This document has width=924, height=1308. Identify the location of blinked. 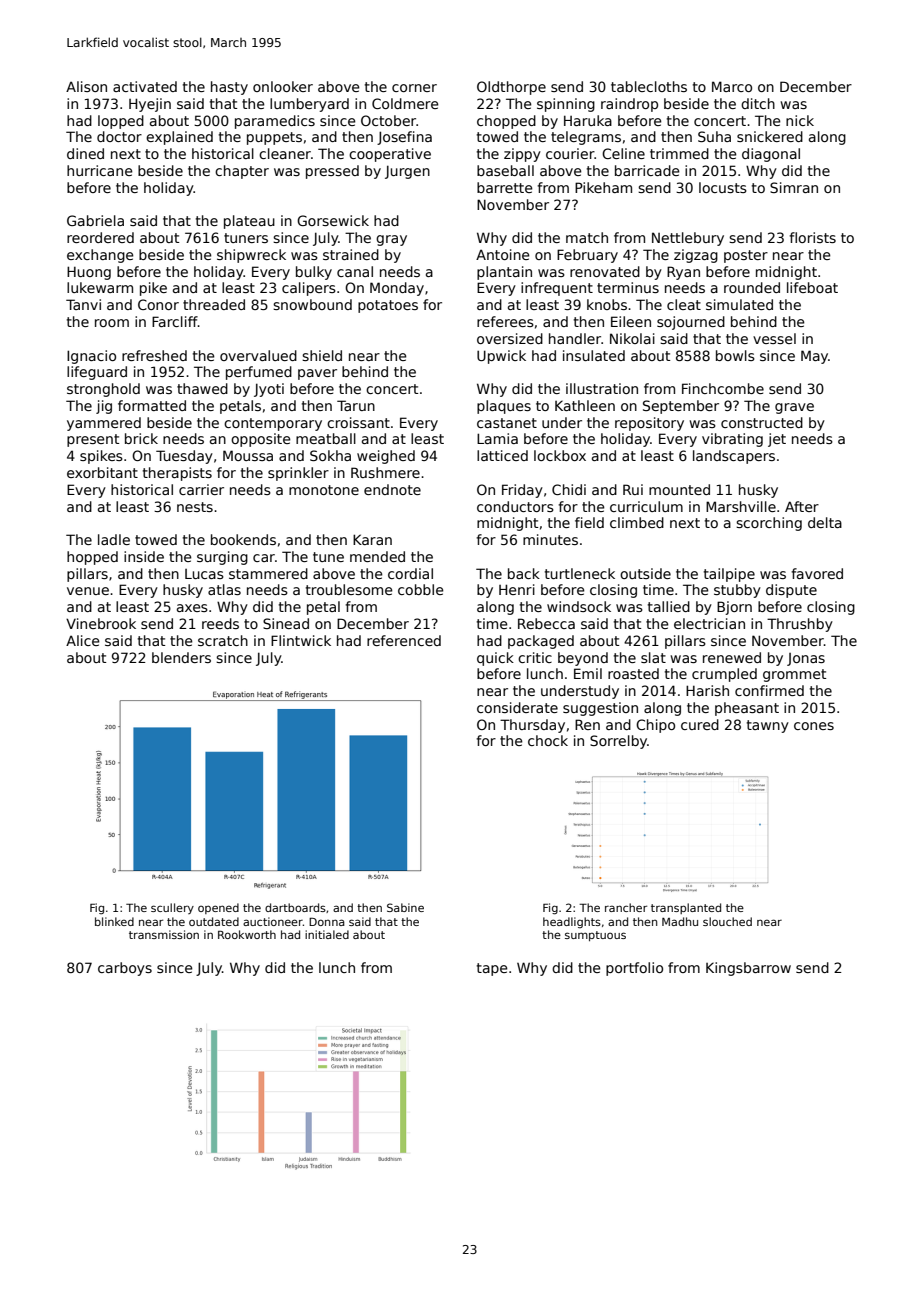
(114, 921).
